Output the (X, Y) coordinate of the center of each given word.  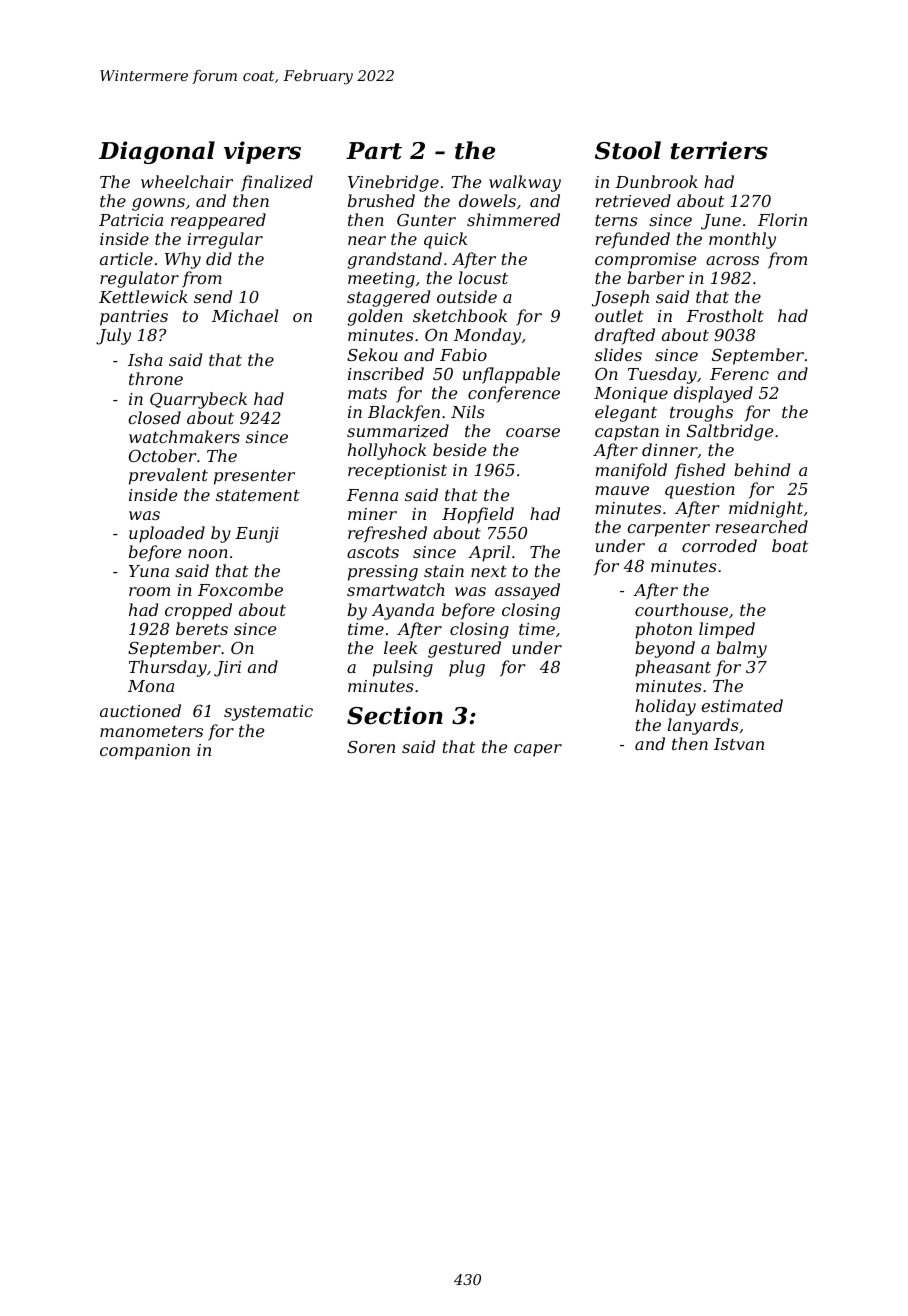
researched (762, 526)
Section (395, 715)
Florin (782, 219)
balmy (742, 649)
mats (367, 393)
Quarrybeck (198, 400)
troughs (701, 413)
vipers (262, 152)
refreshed (387, 534)
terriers (719, 150)
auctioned (140, 710)
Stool (628, 150)
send (213, 296)
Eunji (257, 535)
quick (445, 240)
